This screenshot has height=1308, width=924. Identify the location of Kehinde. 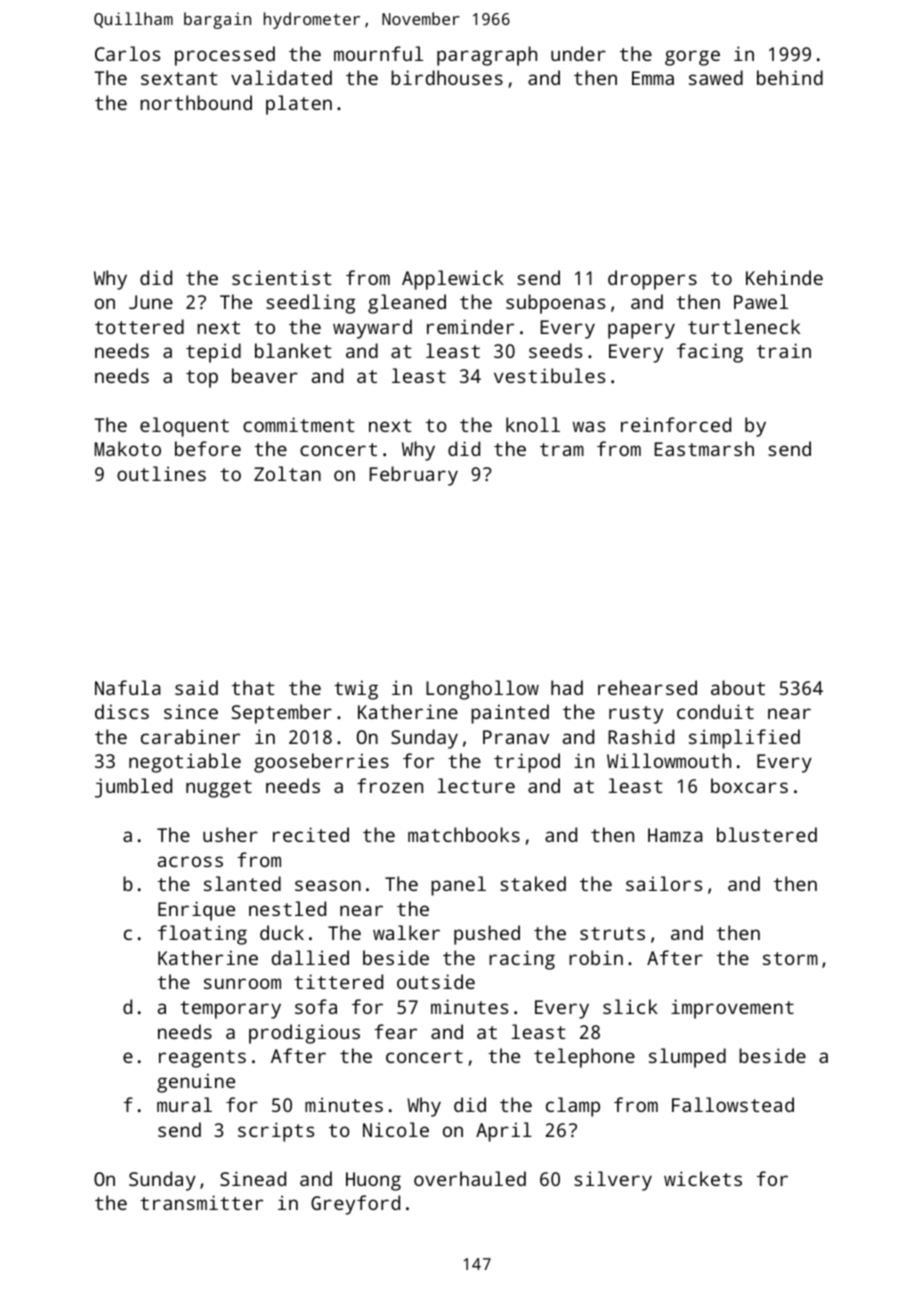
(784, 277).
